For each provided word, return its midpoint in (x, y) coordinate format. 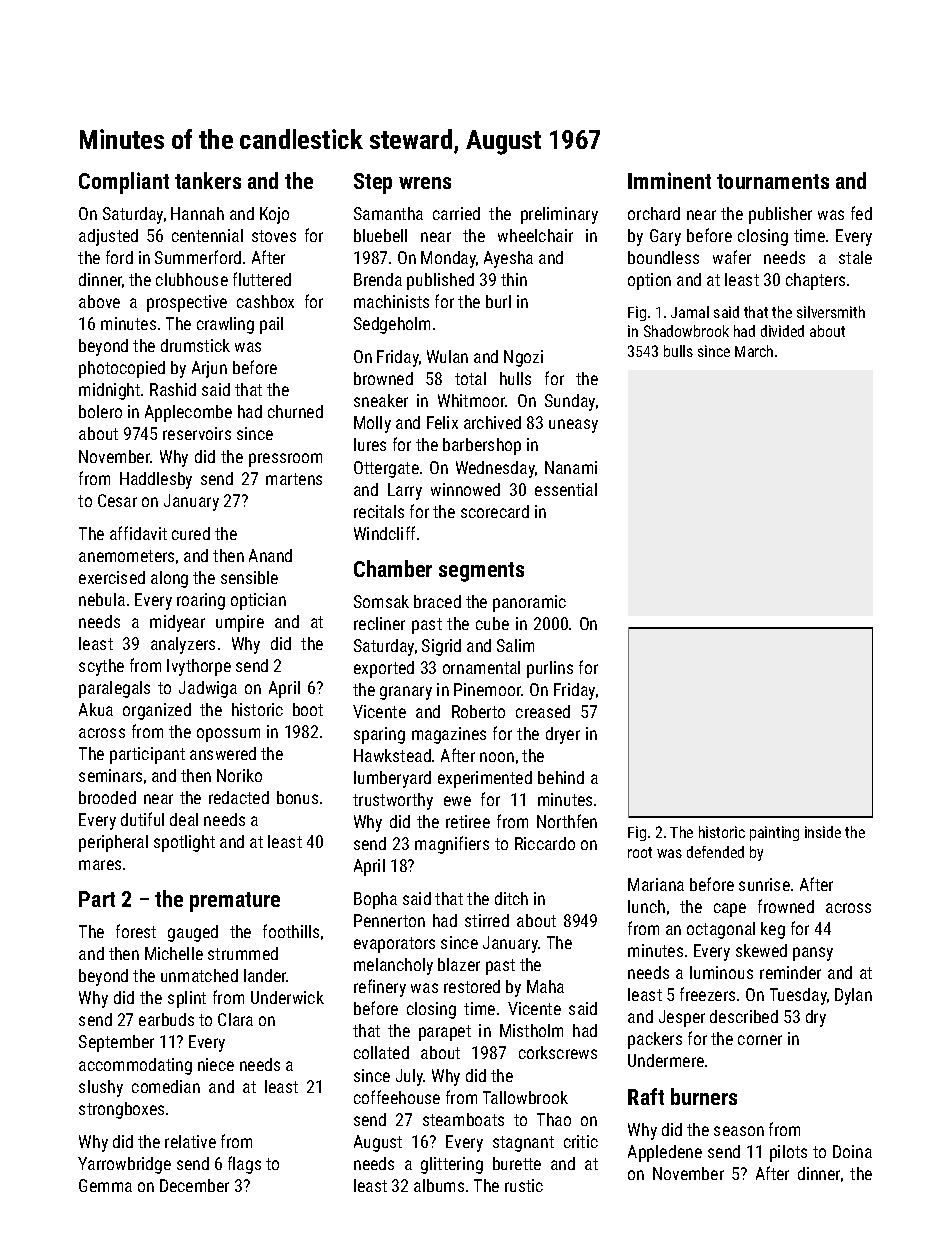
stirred (487, 920)
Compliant (124, 183)
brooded (107, 797)
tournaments (773, 181)
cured (191, 533)
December (194, 1185)
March (754, 351)
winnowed (465, 489)
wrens (425, 183)
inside (823, 832)
